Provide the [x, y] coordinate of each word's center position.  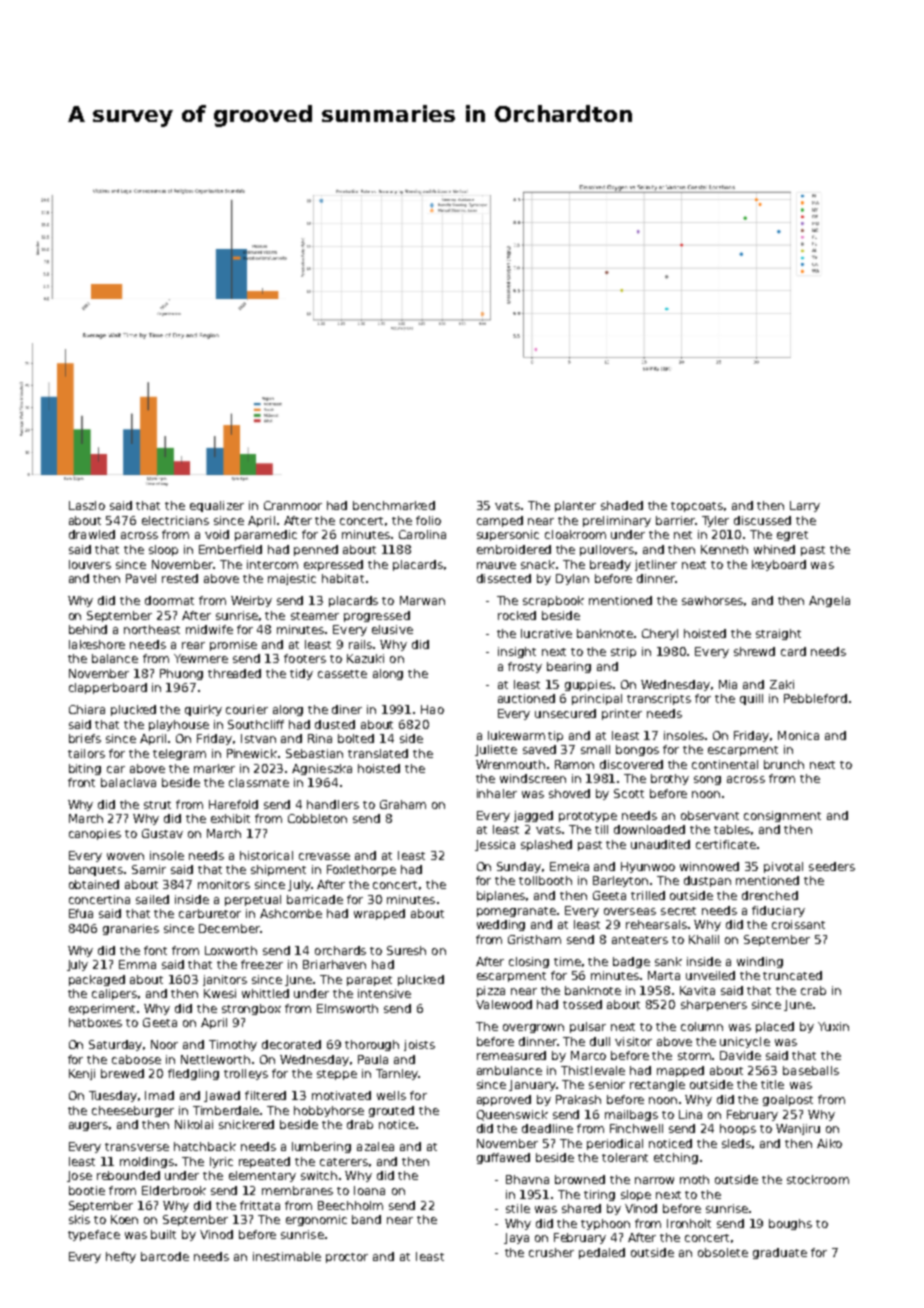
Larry [805, 506]
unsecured [565, 713]
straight [778, 634]
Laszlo [87, 505]
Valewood [504, 1004]
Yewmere [201, 658]
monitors [224, 884]
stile [518, 1208]
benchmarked [394, 505]
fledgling [193, 1074]
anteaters [640, 940]
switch [319, 1175]
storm [694, 1056]
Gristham [534, 939]
